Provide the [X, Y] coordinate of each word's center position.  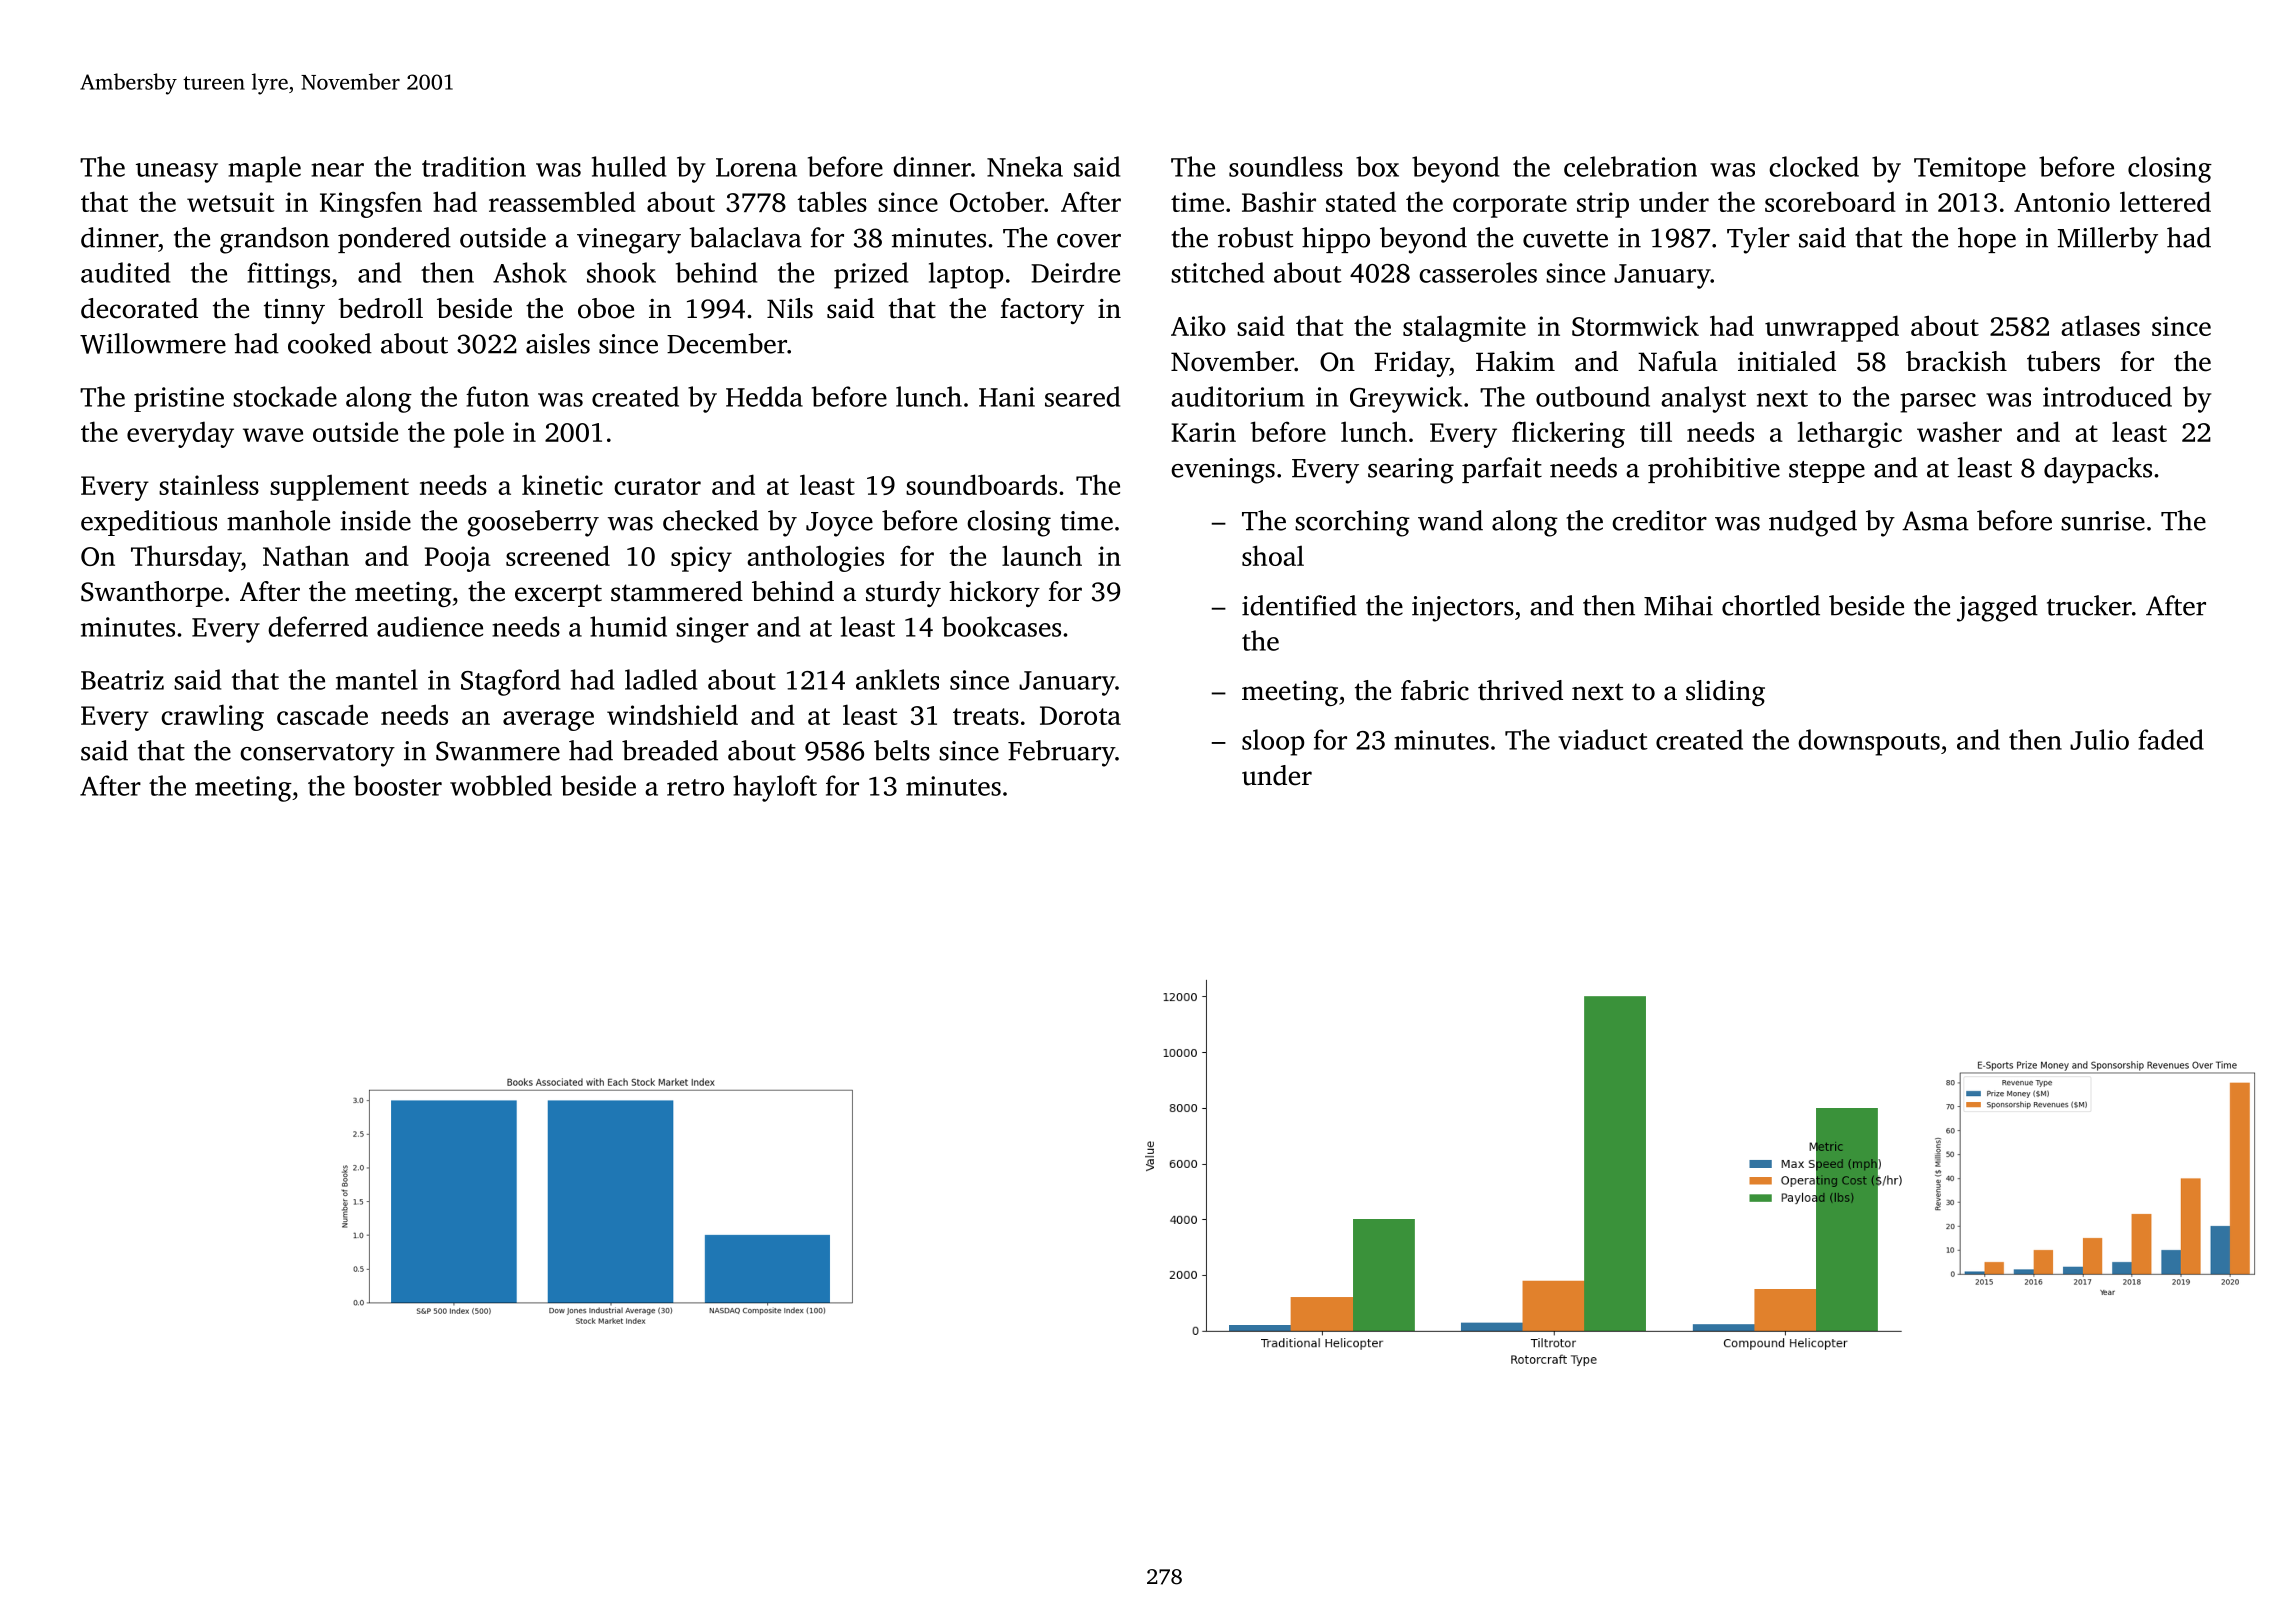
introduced [2107, 396]
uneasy [177, 173]
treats [986, 716]
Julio [2099, 739]
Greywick [1406, 399]
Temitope [1970, 169]
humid [628, 626]
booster [398, 785]
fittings [288, 275]
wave [273, 435]
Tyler [1758, 240]
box [1377, 166]
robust [1255, 237]
